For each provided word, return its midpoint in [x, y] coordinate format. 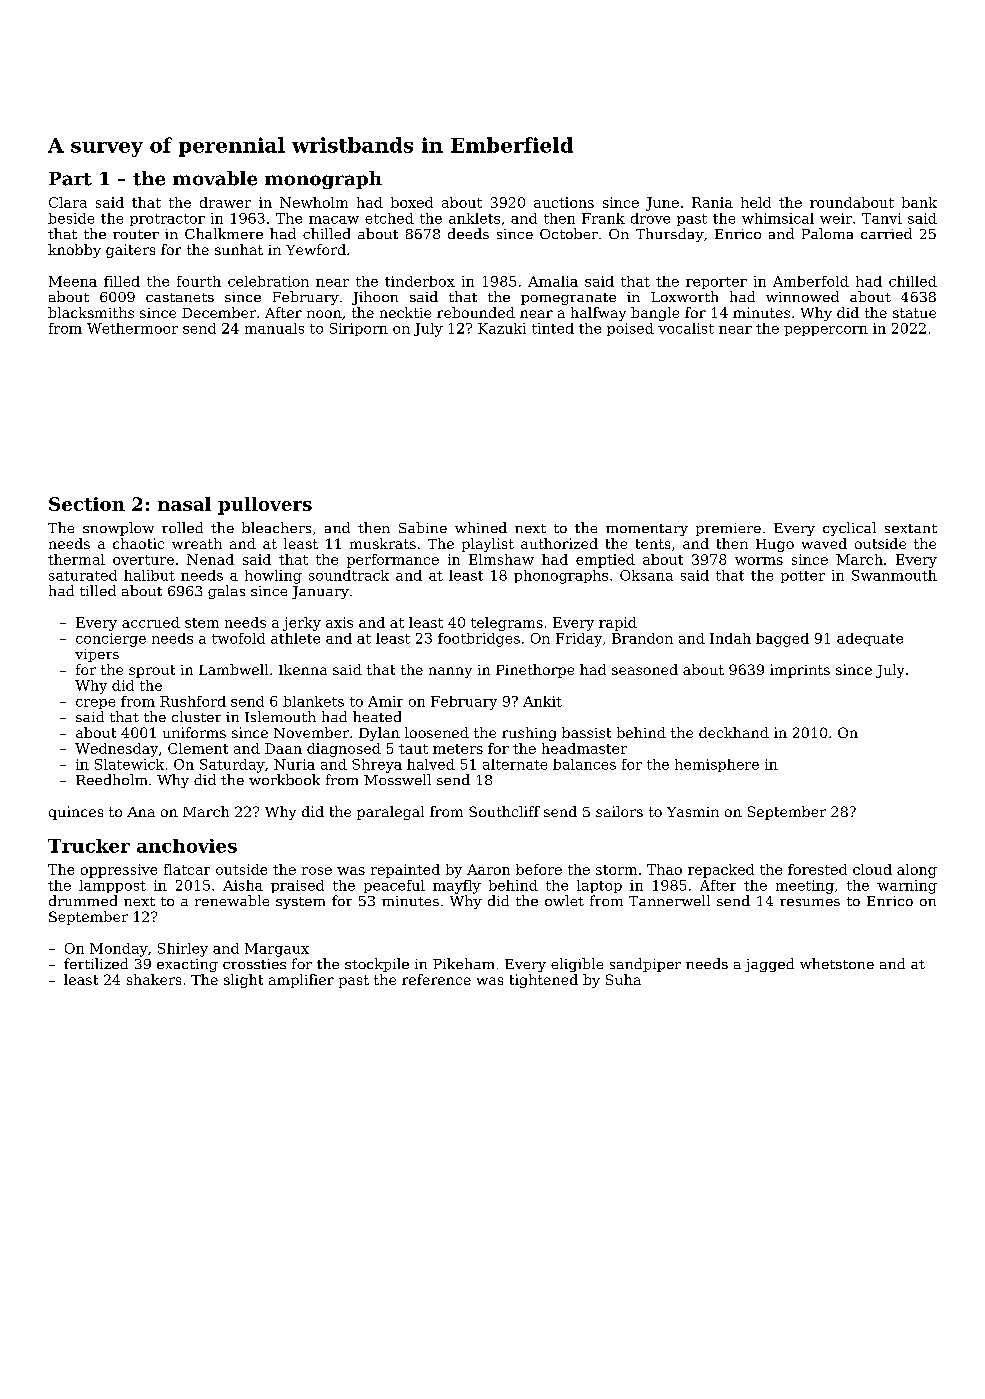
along [917, 871]
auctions [564, 202]
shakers [154, 979]
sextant [911, 528]
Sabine [423, 527]
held [756, 202]
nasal [184, 504]
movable [215, 178]
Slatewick [129, 764]
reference [436, 979]
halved [431, 764]
